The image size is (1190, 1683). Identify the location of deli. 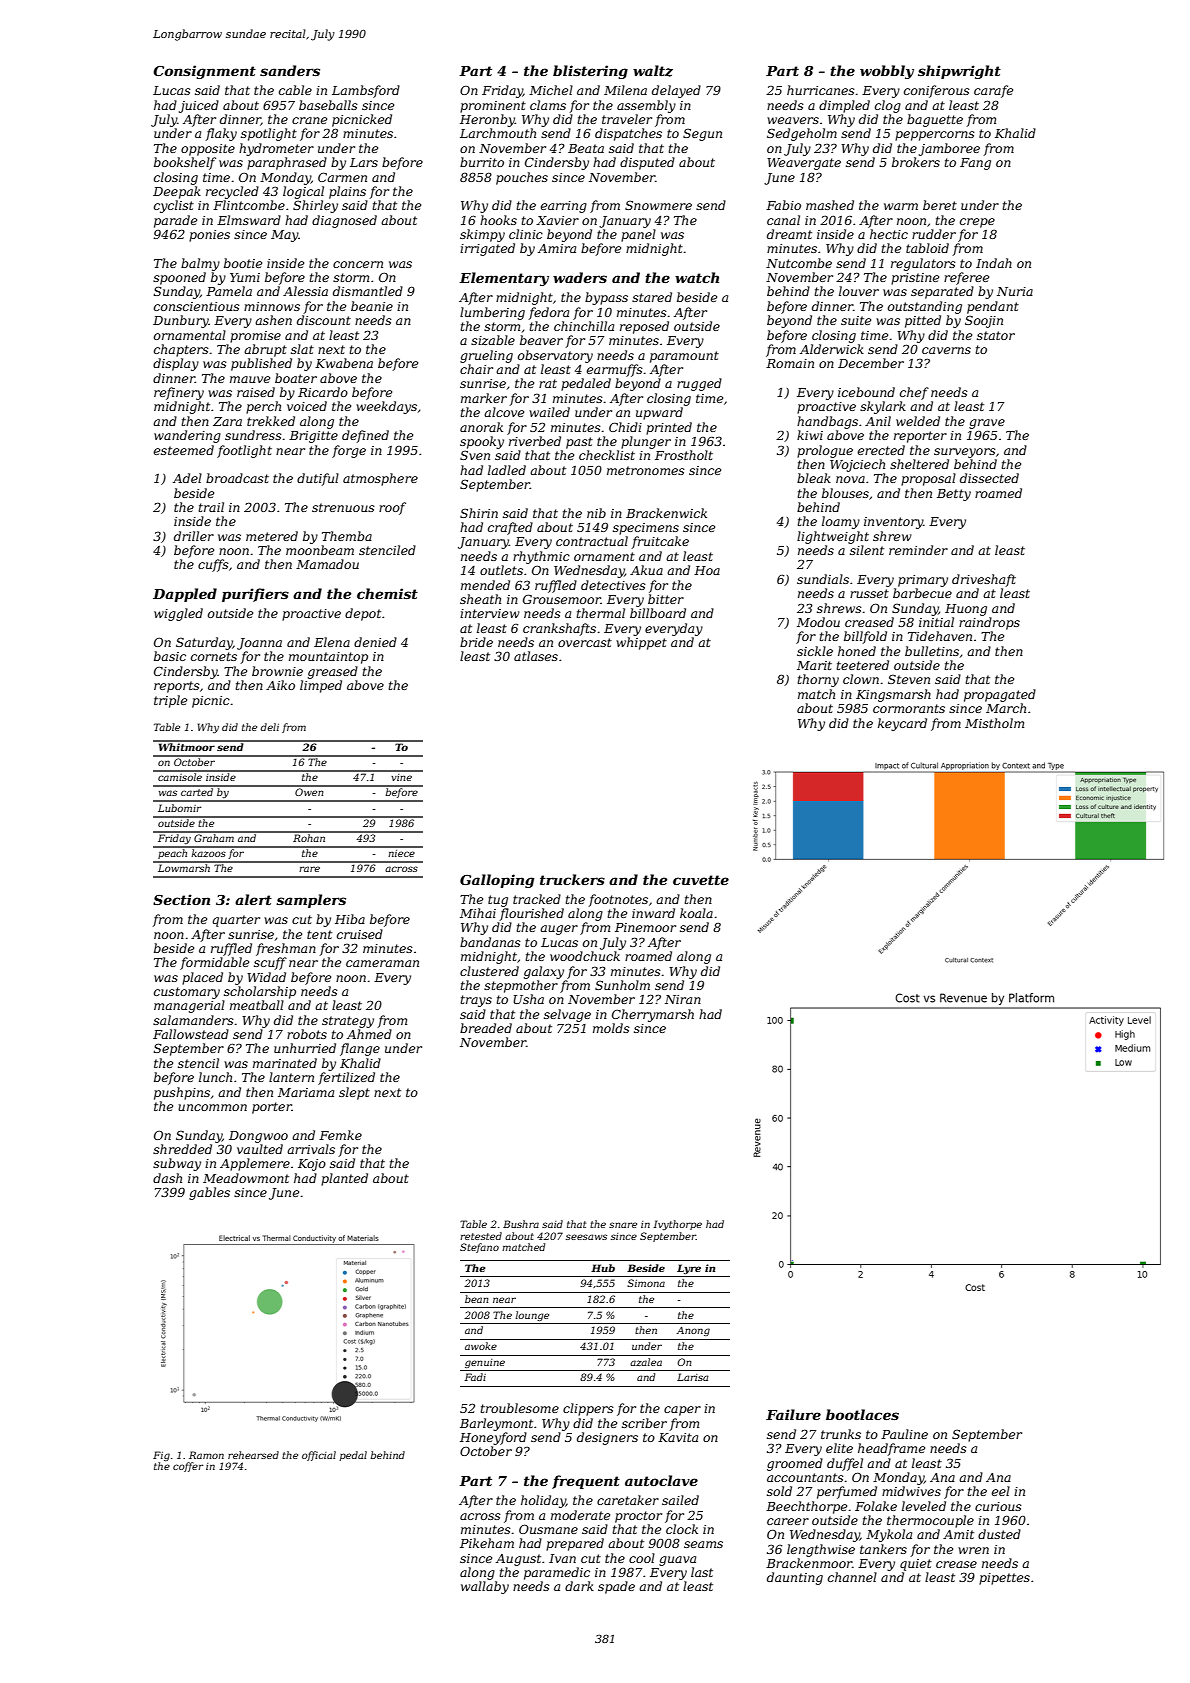
(270, 727).
